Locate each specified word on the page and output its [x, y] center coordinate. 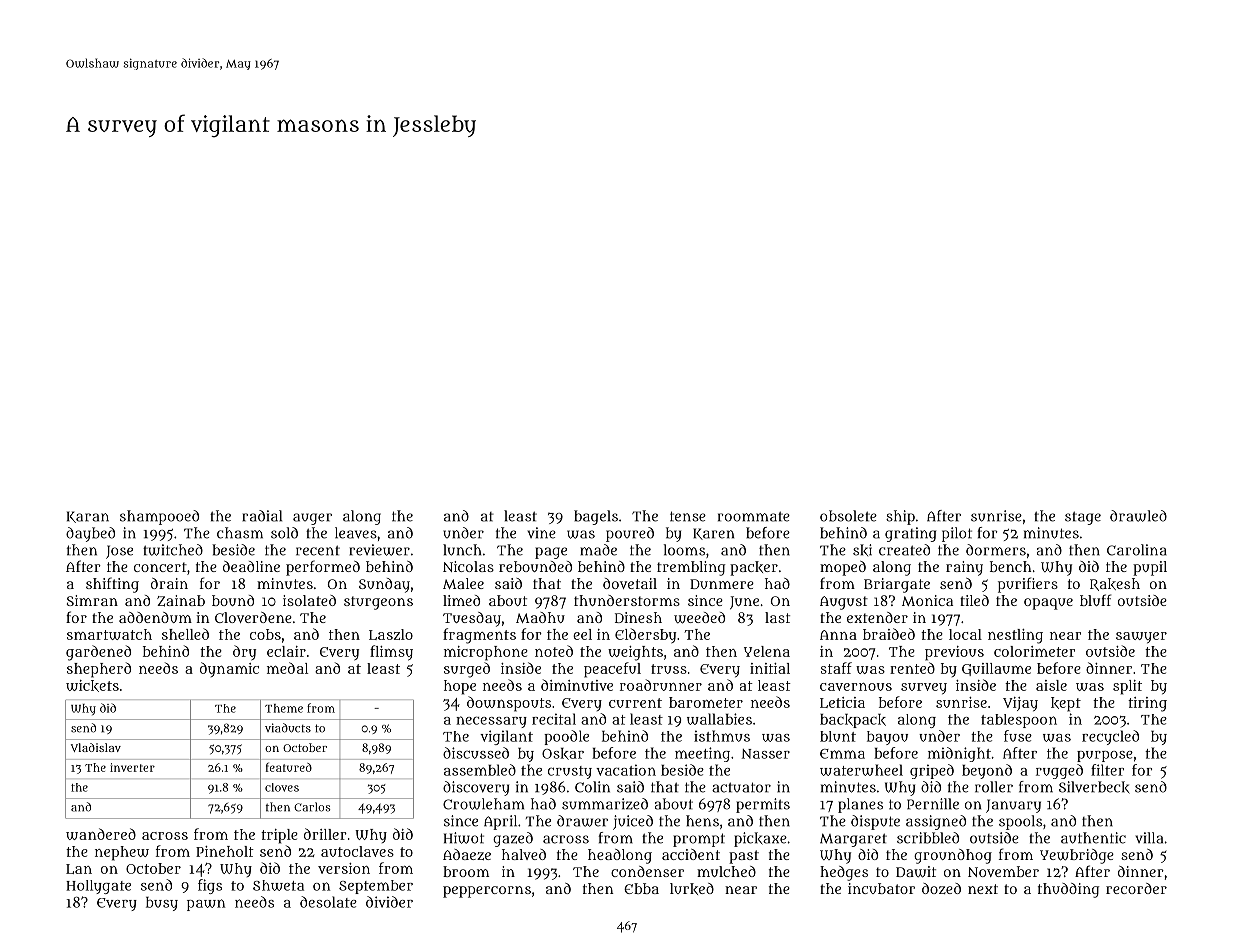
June [744, 602]
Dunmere [722, 584]
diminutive [577, 685]
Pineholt [225, 851]
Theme [284, 708]
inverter [132, 767]
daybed [90, 534]
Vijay [1020, 704]
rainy [964, 568]
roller [994, 787]
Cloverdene [253, 617]
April [500, 822]
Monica [927, 600]
